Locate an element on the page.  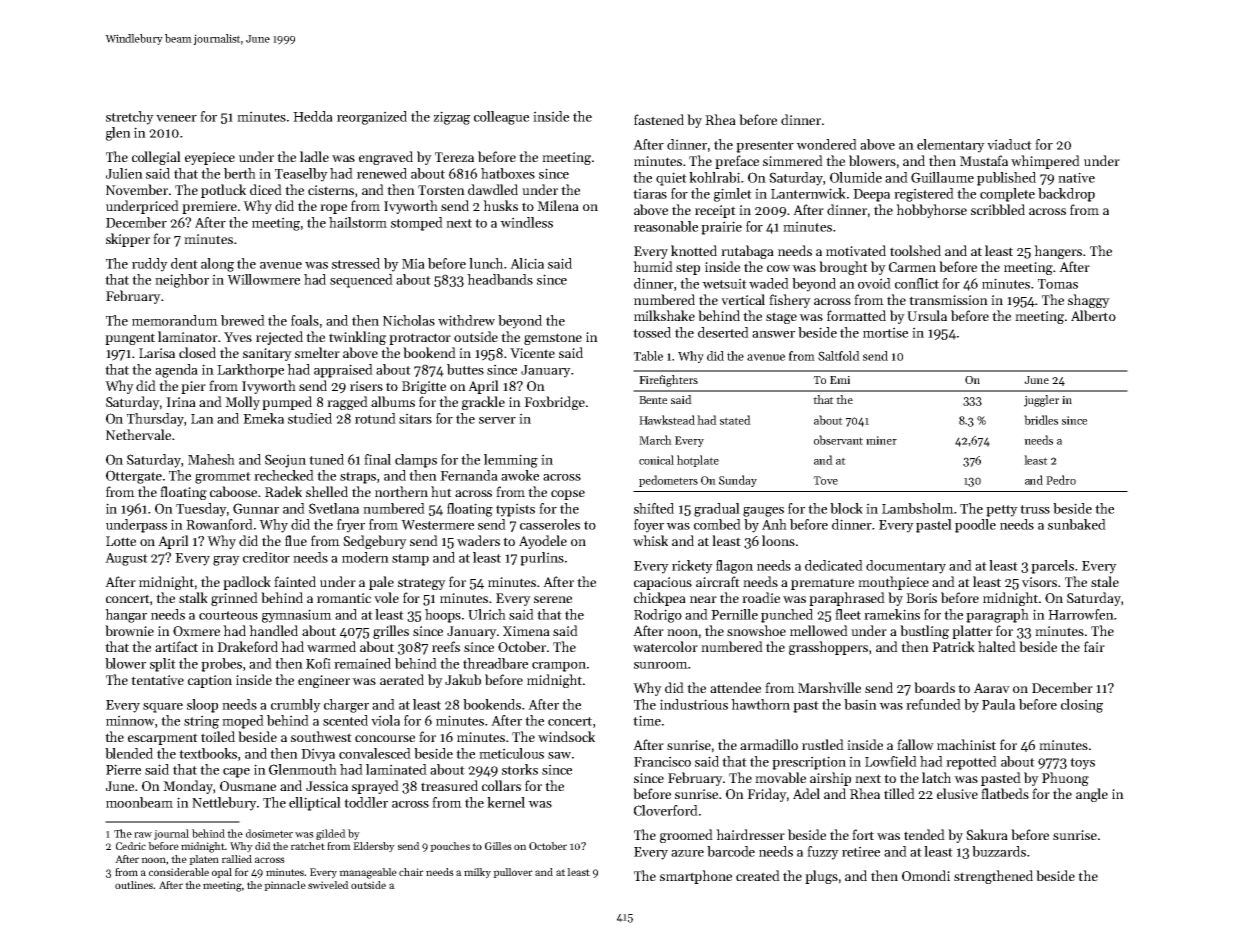
reorganized is located at coordinates (372, 118).
